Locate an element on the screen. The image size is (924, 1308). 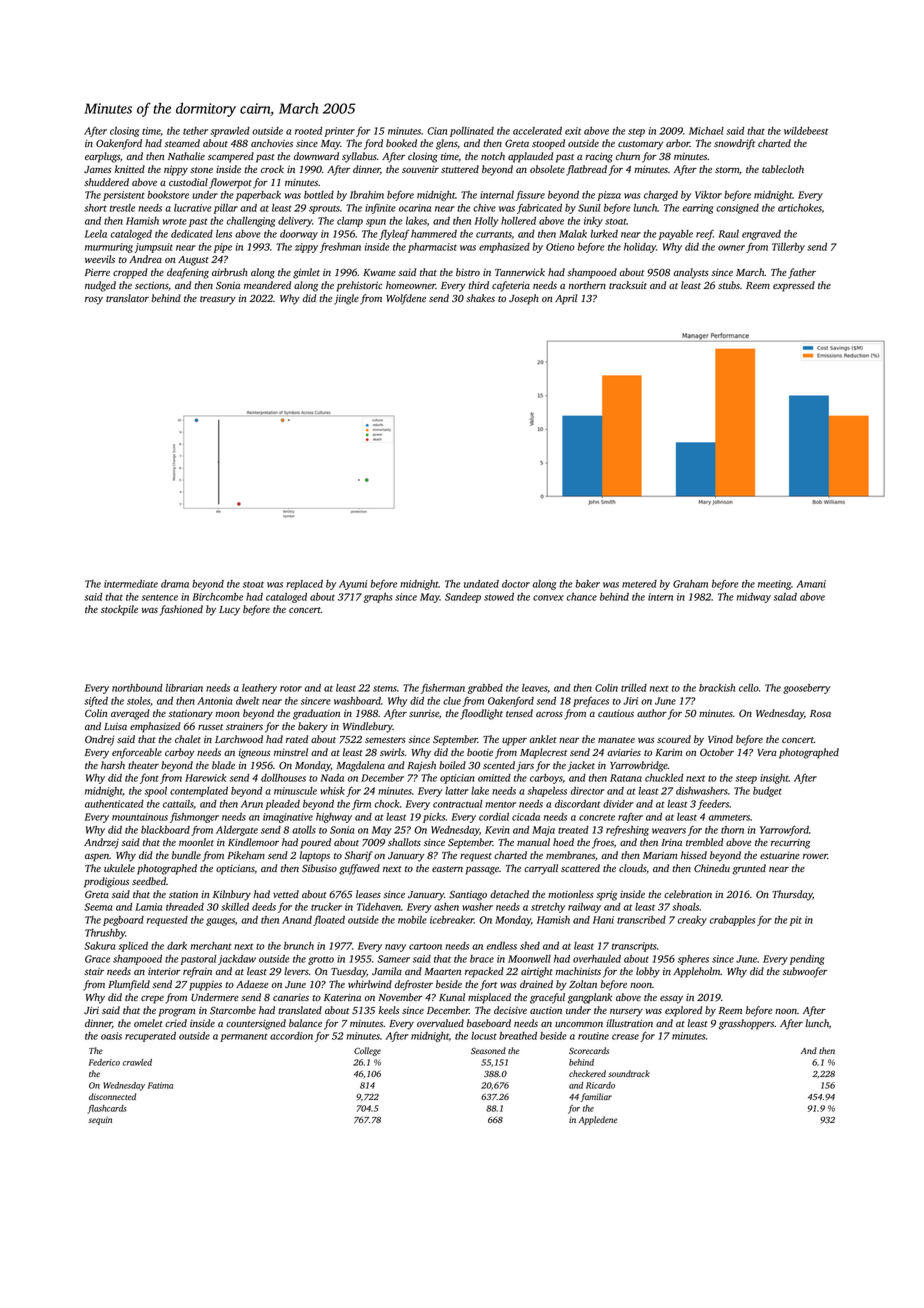
printer is located at coordinates (340, 132).
